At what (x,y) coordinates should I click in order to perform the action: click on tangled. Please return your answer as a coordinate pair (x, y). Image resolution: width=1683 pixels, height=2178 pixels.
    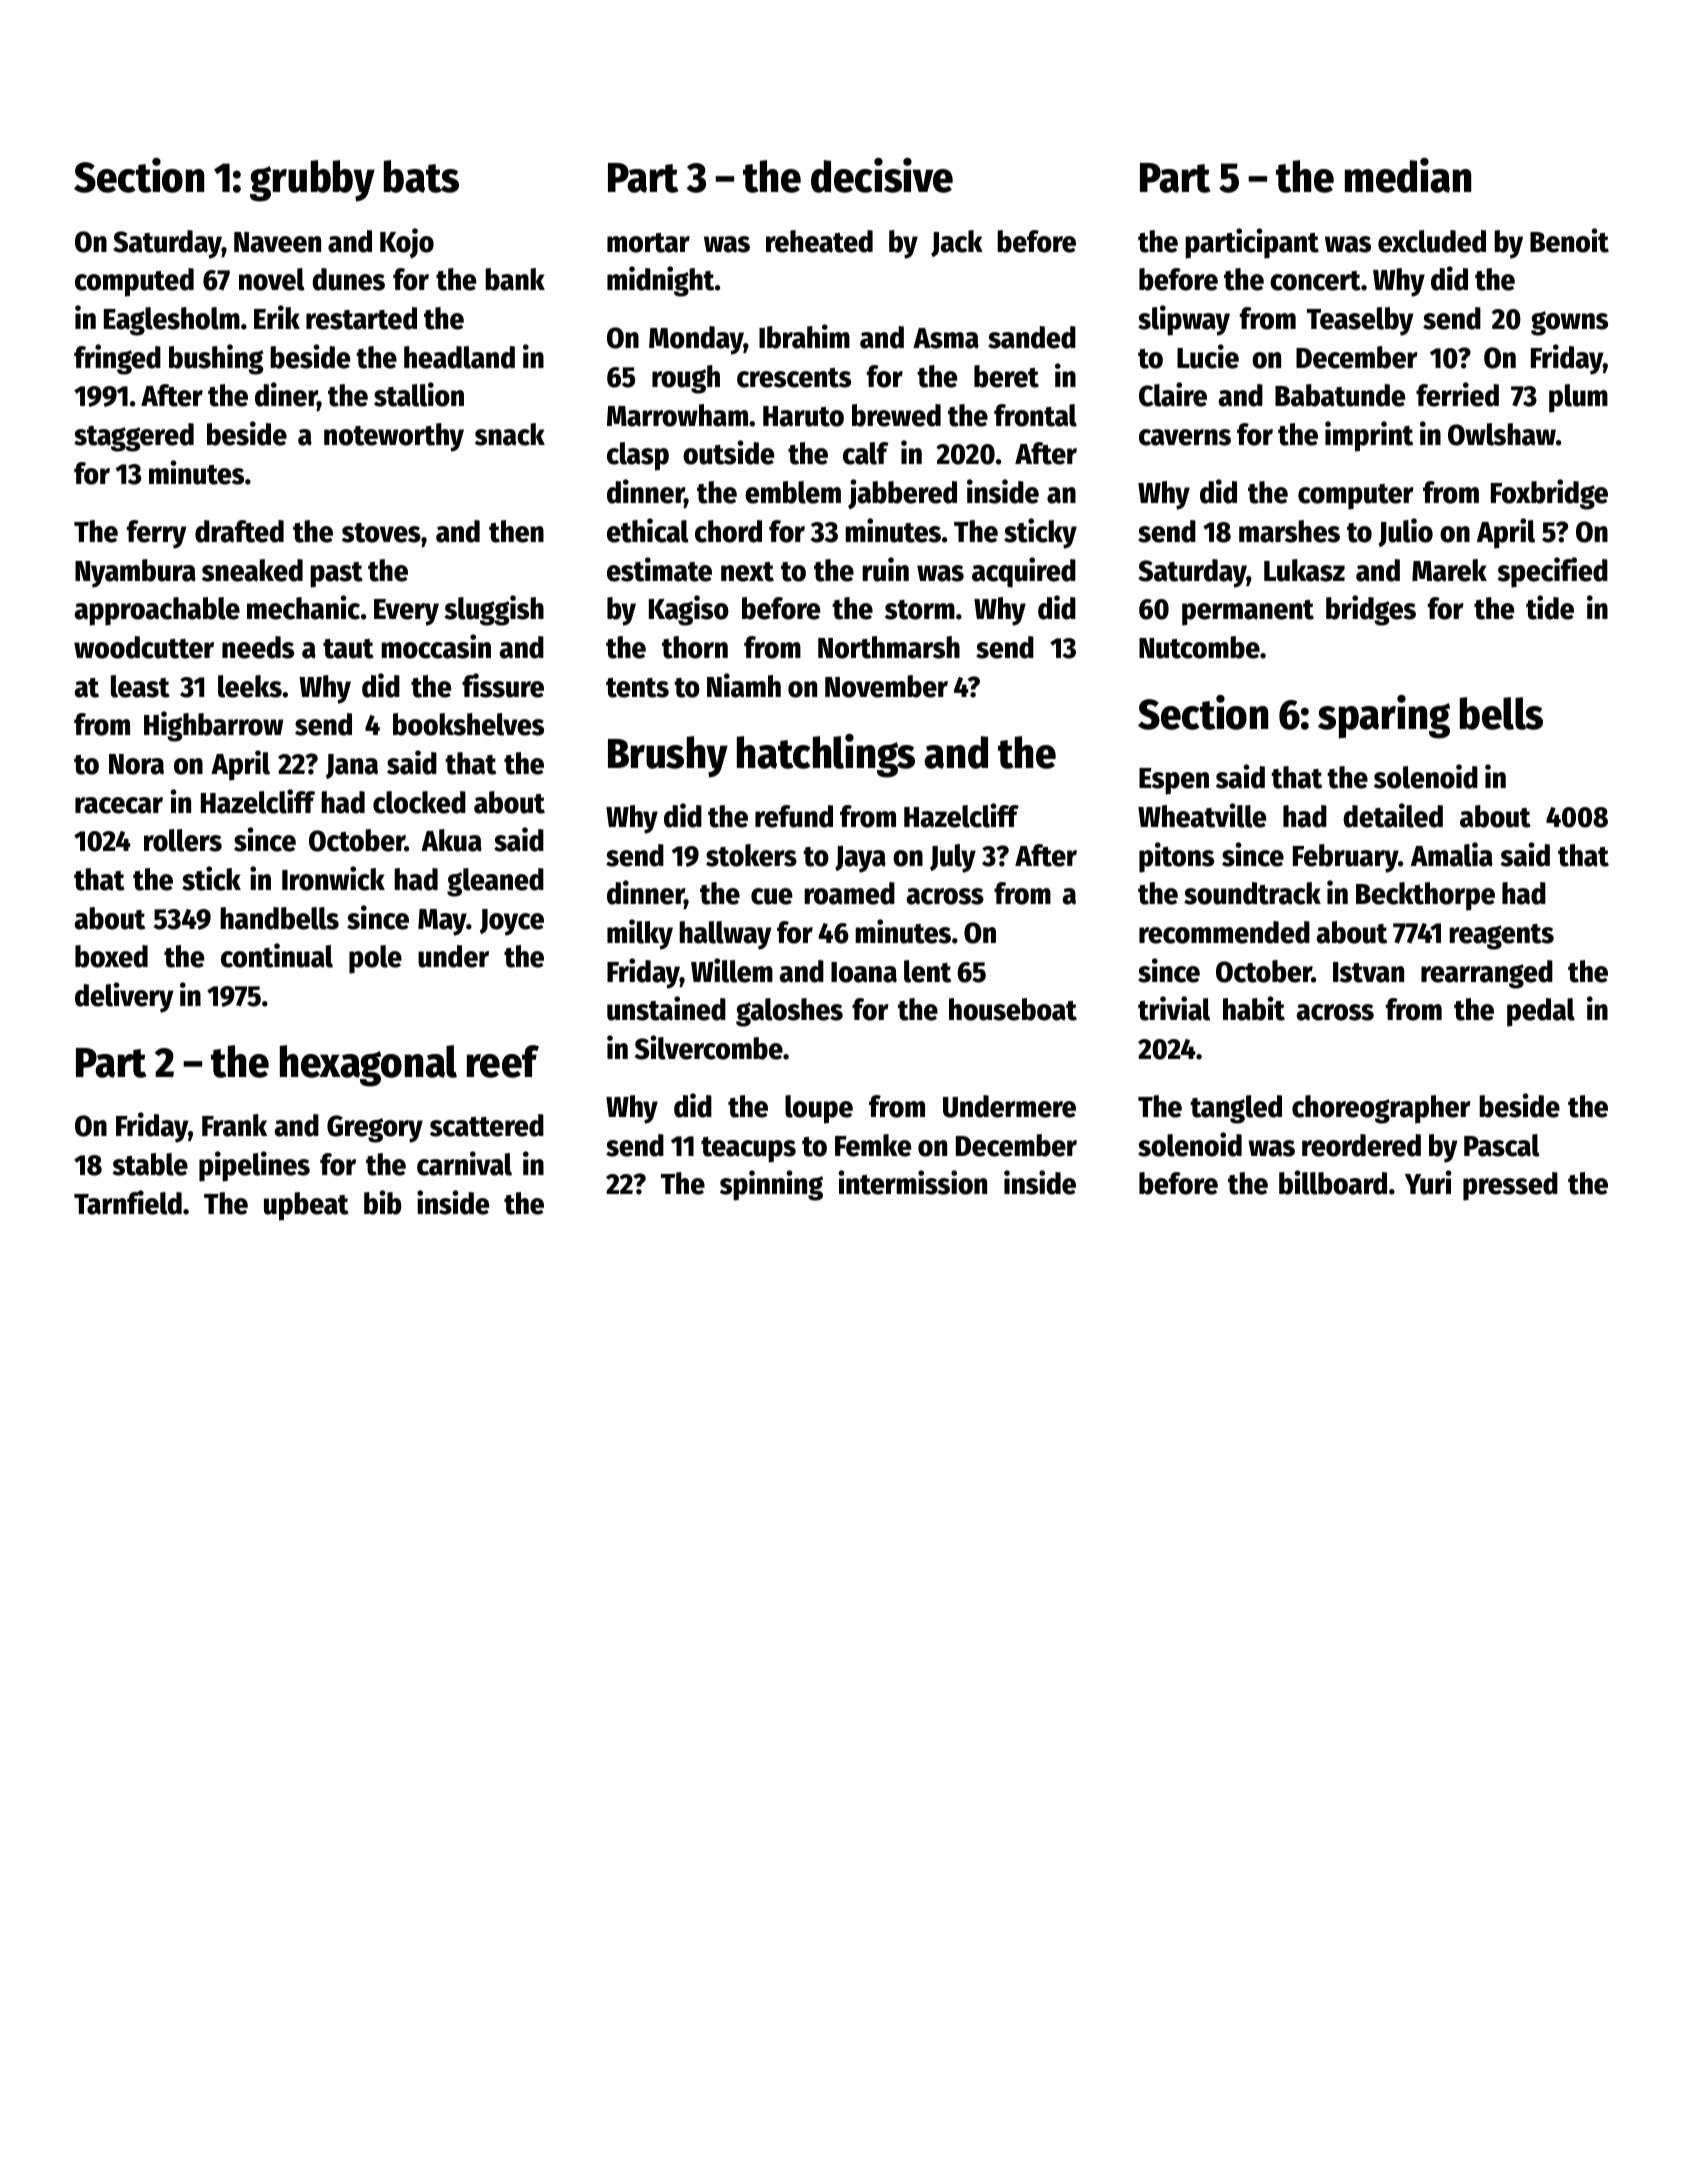
    Looking at the image, I should click on (1236, 1109).
